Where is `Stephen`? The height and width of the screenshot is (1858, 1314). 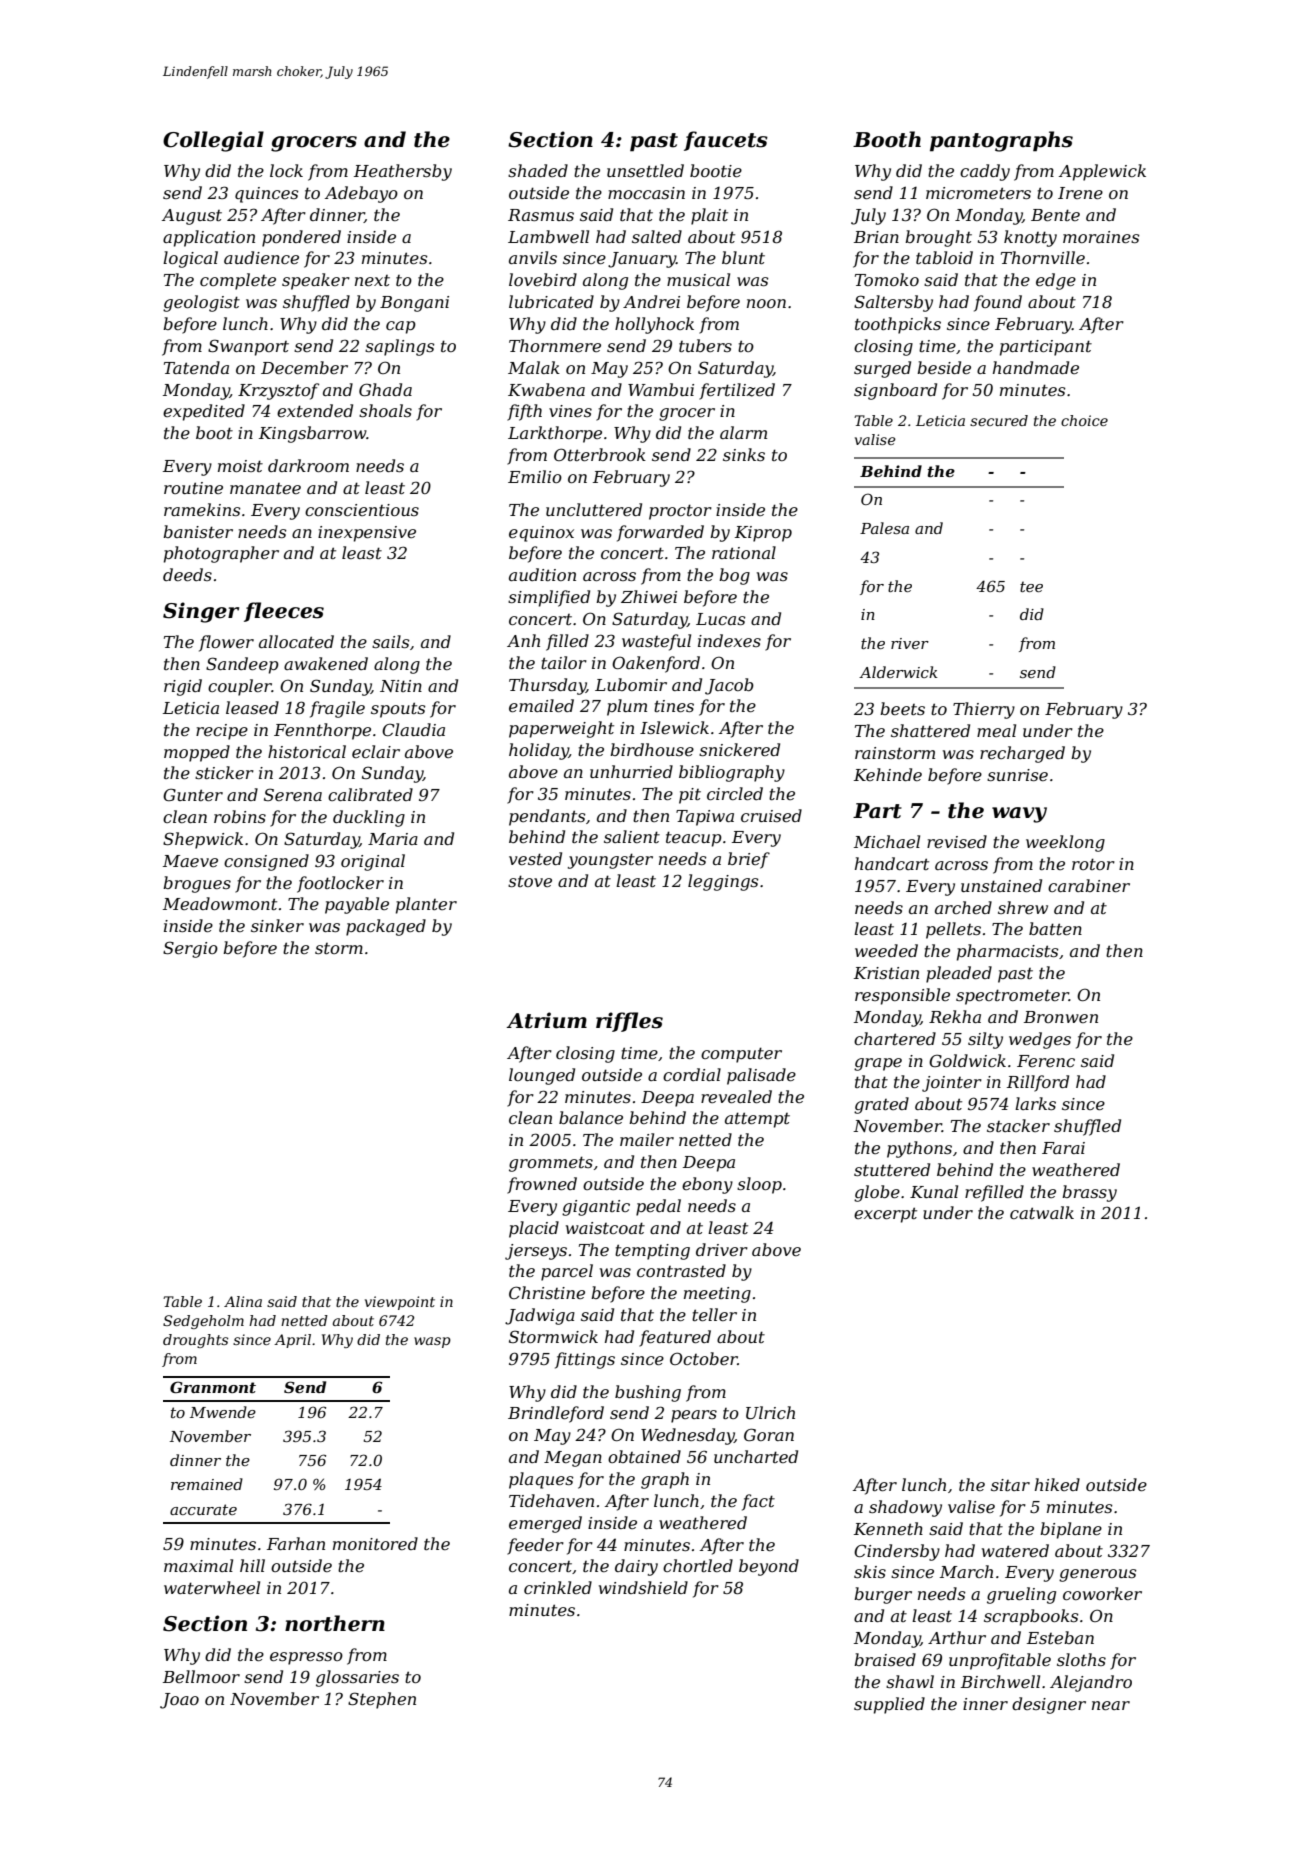
Stephen is located at coordinates (382, 1700).
